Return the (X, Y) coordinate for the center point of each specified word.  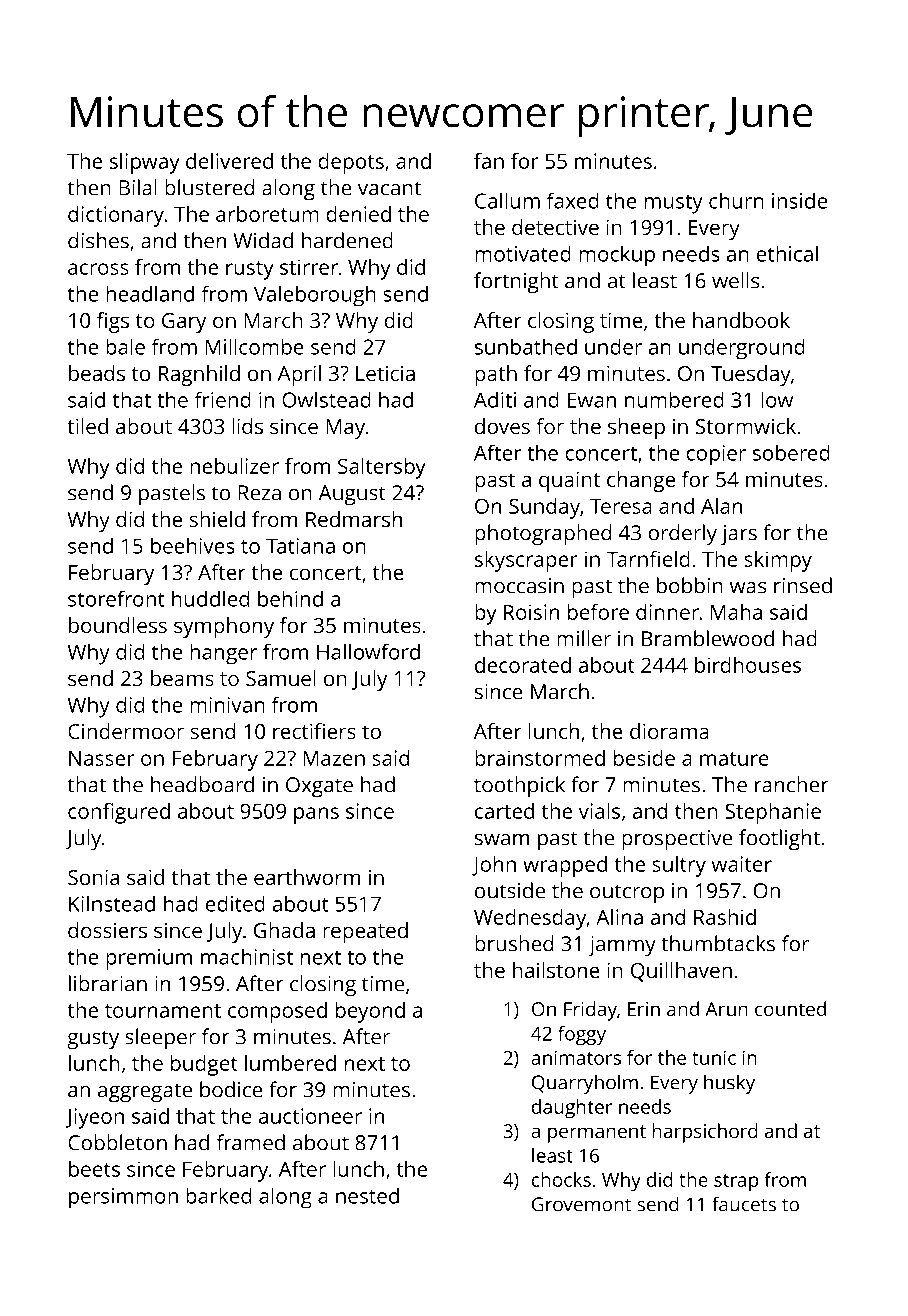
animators (576, 1057)
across (98, 269)
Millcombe (255, 346)
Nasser (102, 758)
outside (510, 890)
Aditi (495, 399)
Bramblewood (708, 638)
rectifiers (314, 731)
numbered (674, 399)
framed (251, 1142)
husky (729, 1084)
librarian (108, 983)
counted (790, 1008)
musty (674, 204)
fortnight (516, 283)
